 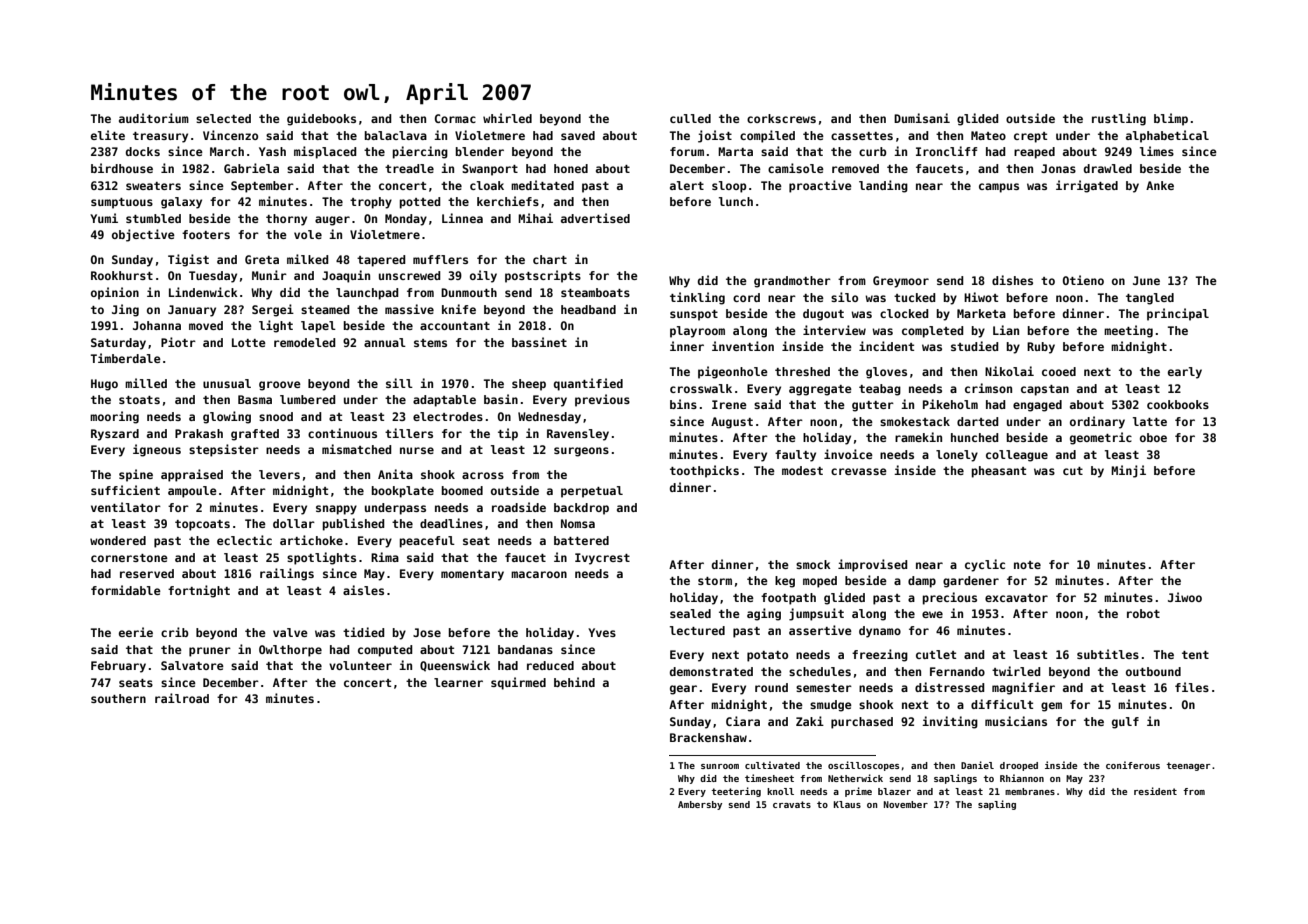 What do you see at coordinates (602, 632) in the image?
I see `Yves` at bounding box center [602, 632].
